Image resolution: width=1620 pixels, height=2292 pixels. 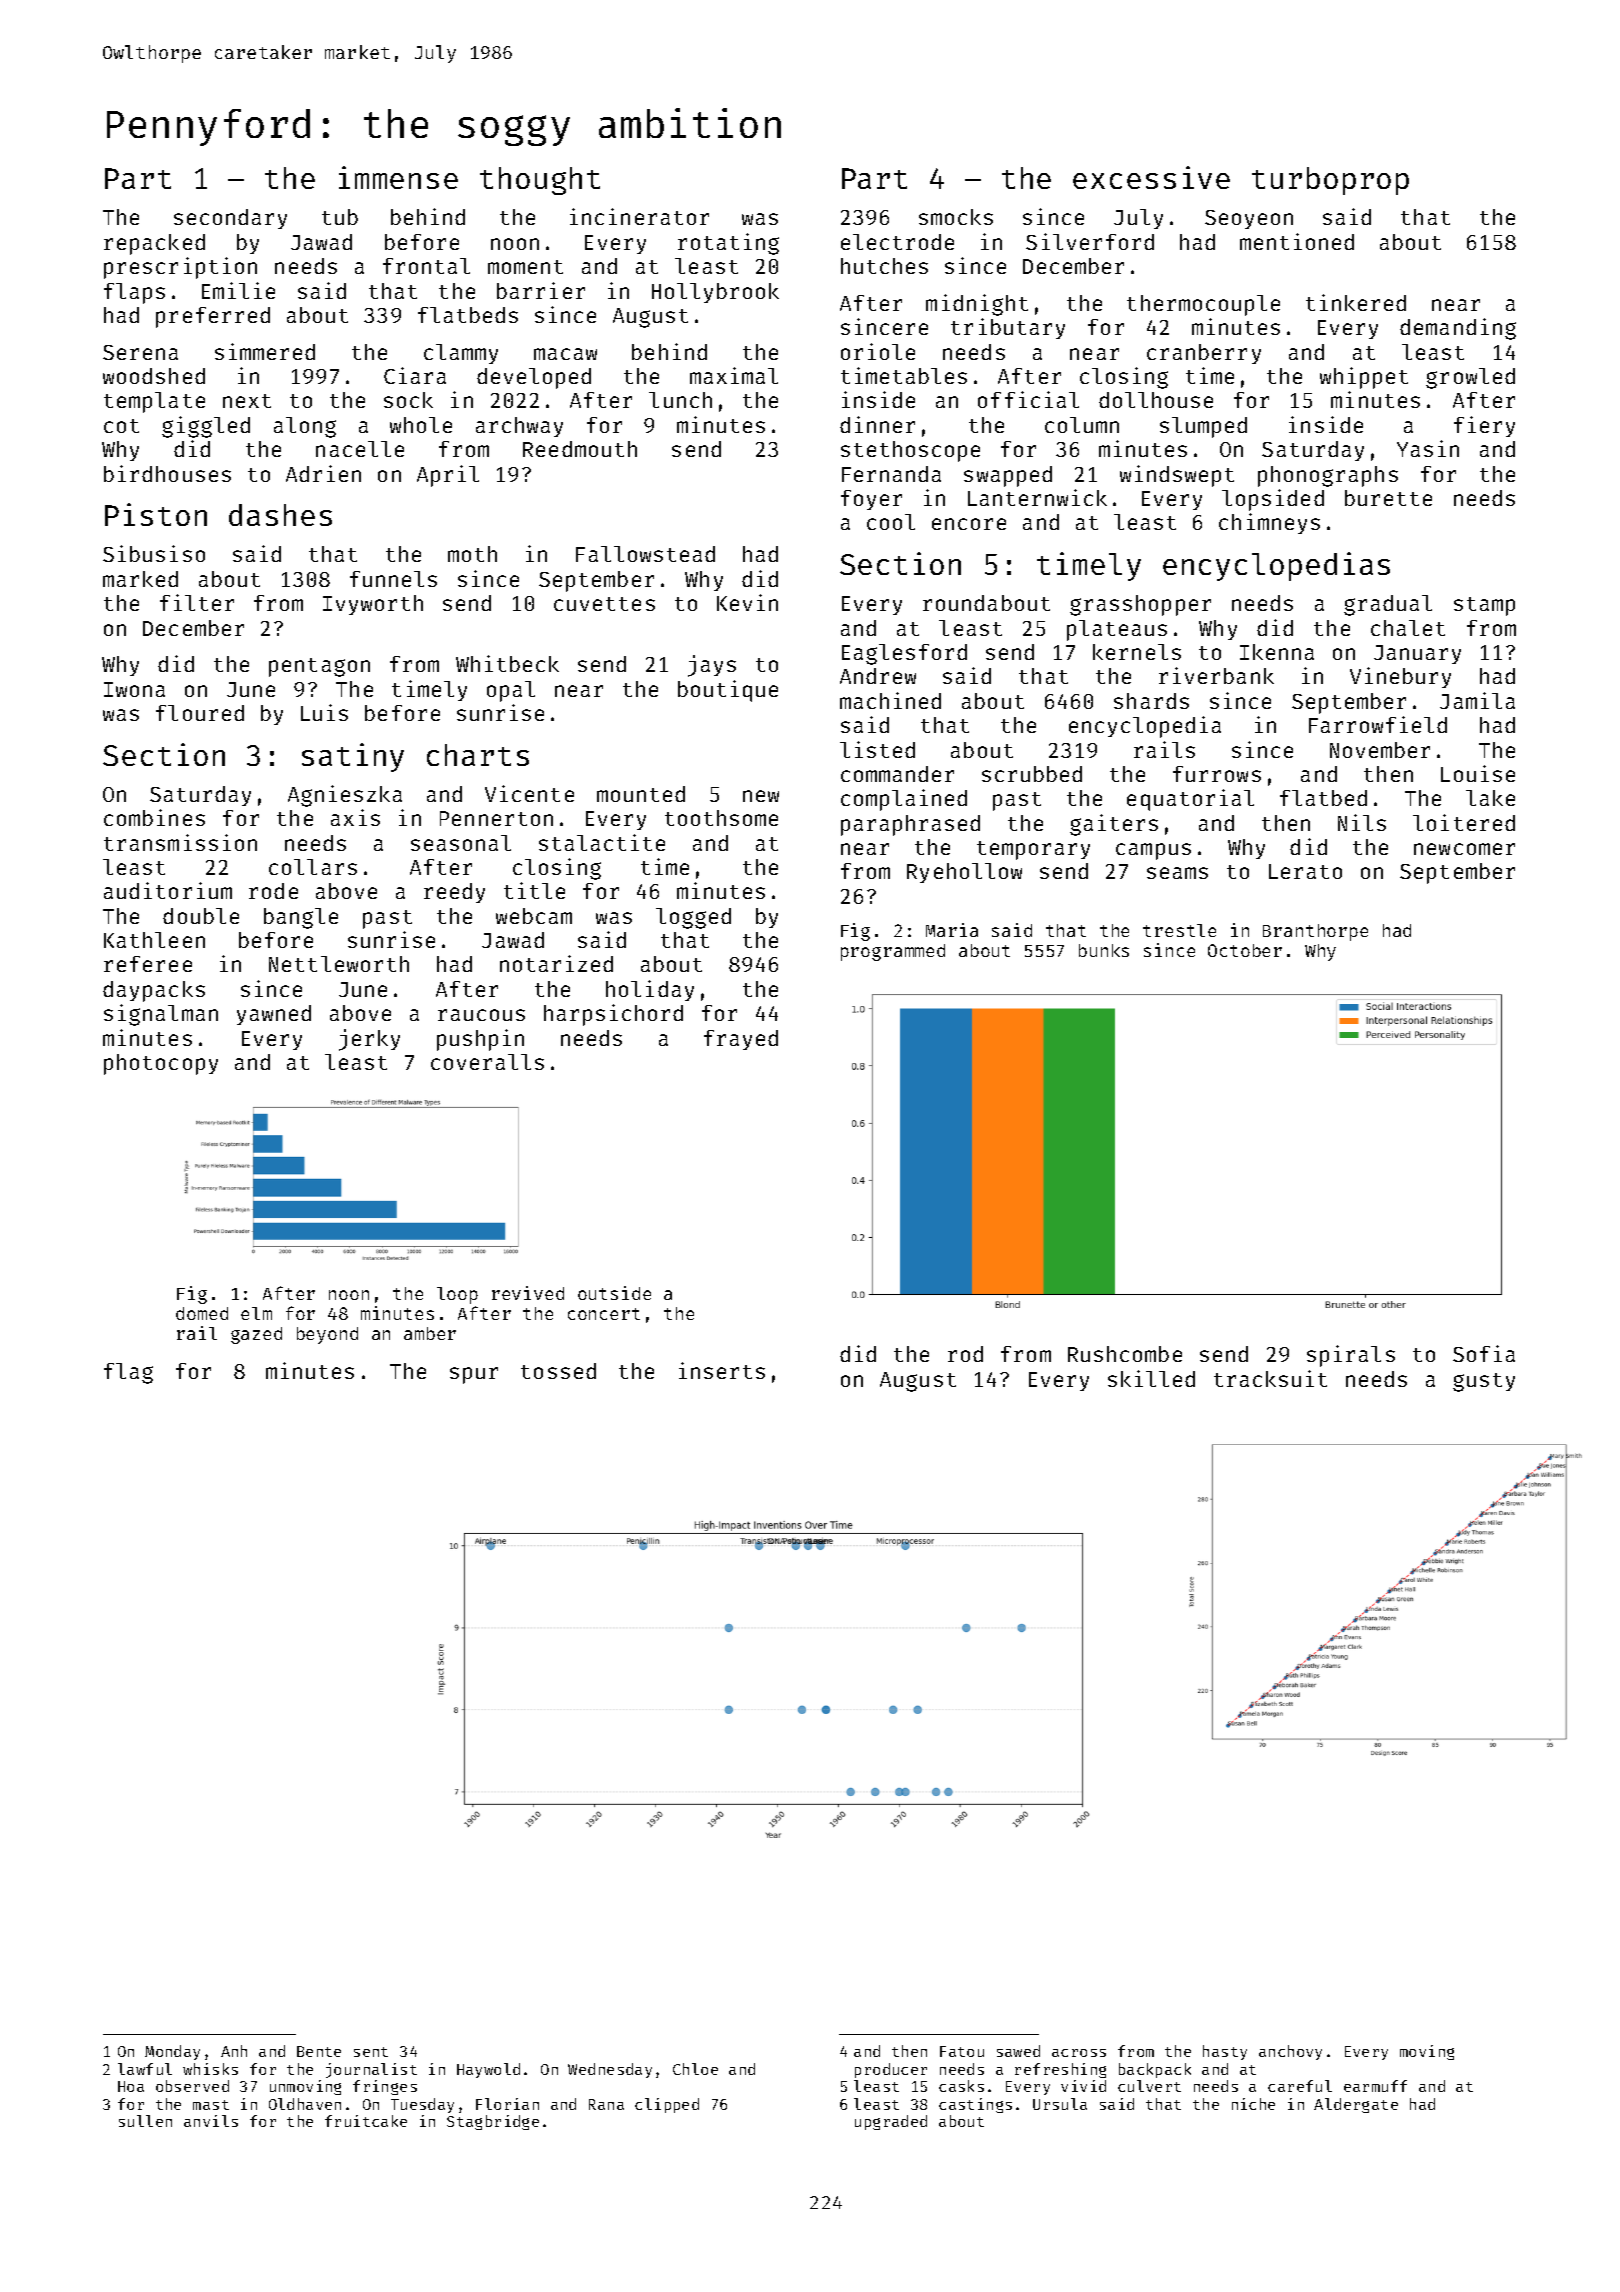 I want to click on smocks, so click(x=956, y=217).
